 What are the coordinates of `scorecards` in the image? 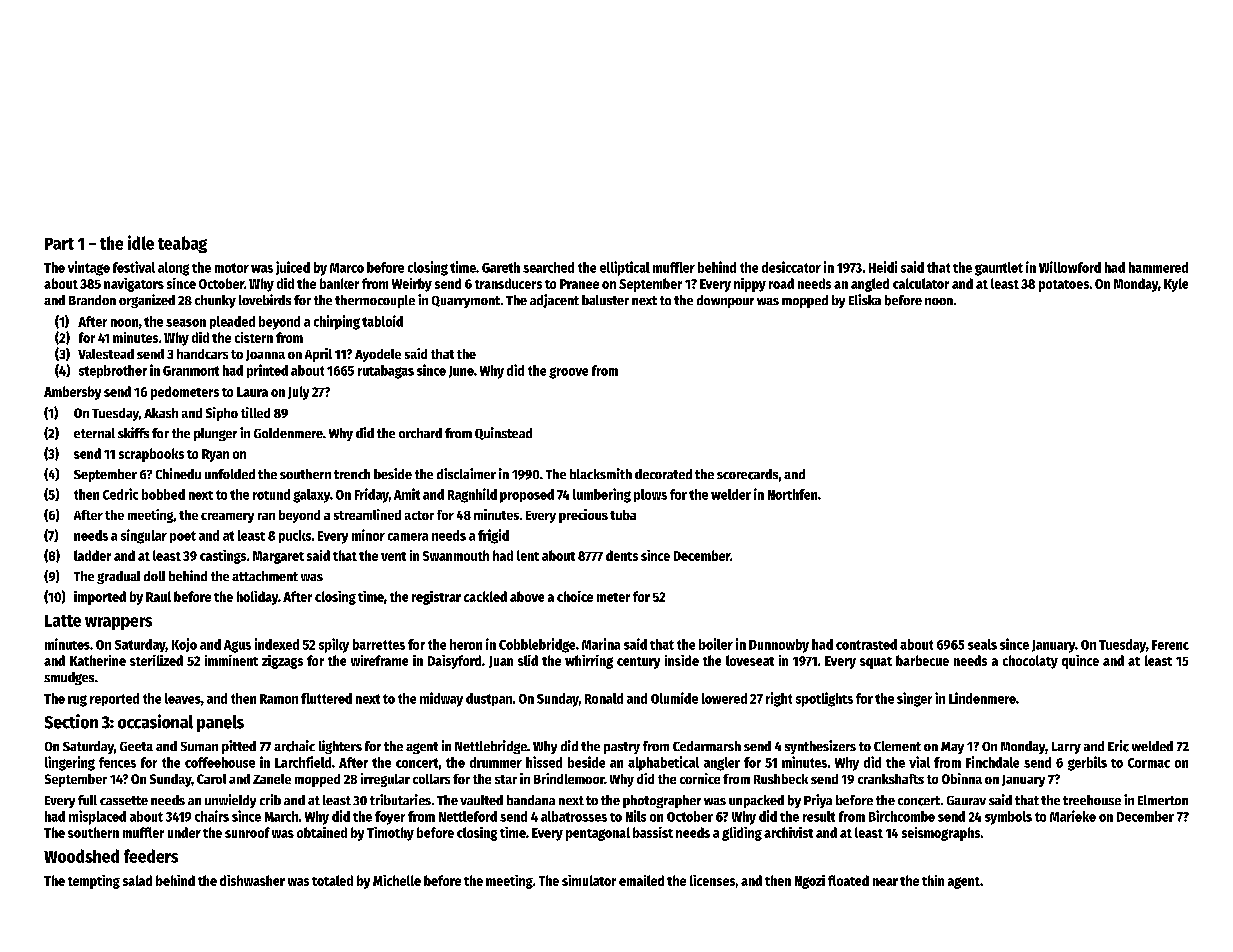 It's located at (747, 474).
